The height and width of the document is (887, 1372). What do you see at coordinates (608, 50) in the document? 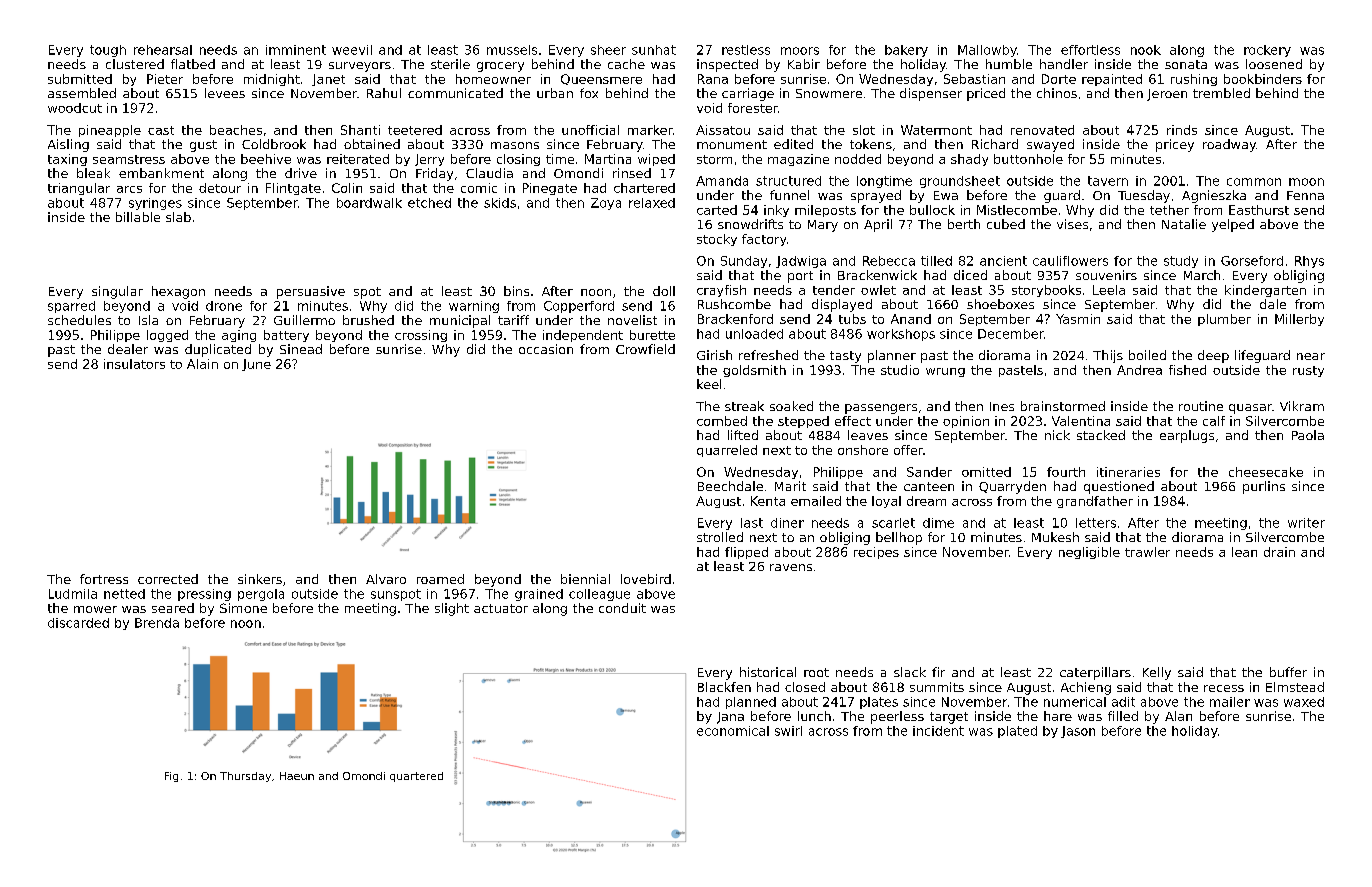
I see `sheer` at bounding box center [608, 50].
